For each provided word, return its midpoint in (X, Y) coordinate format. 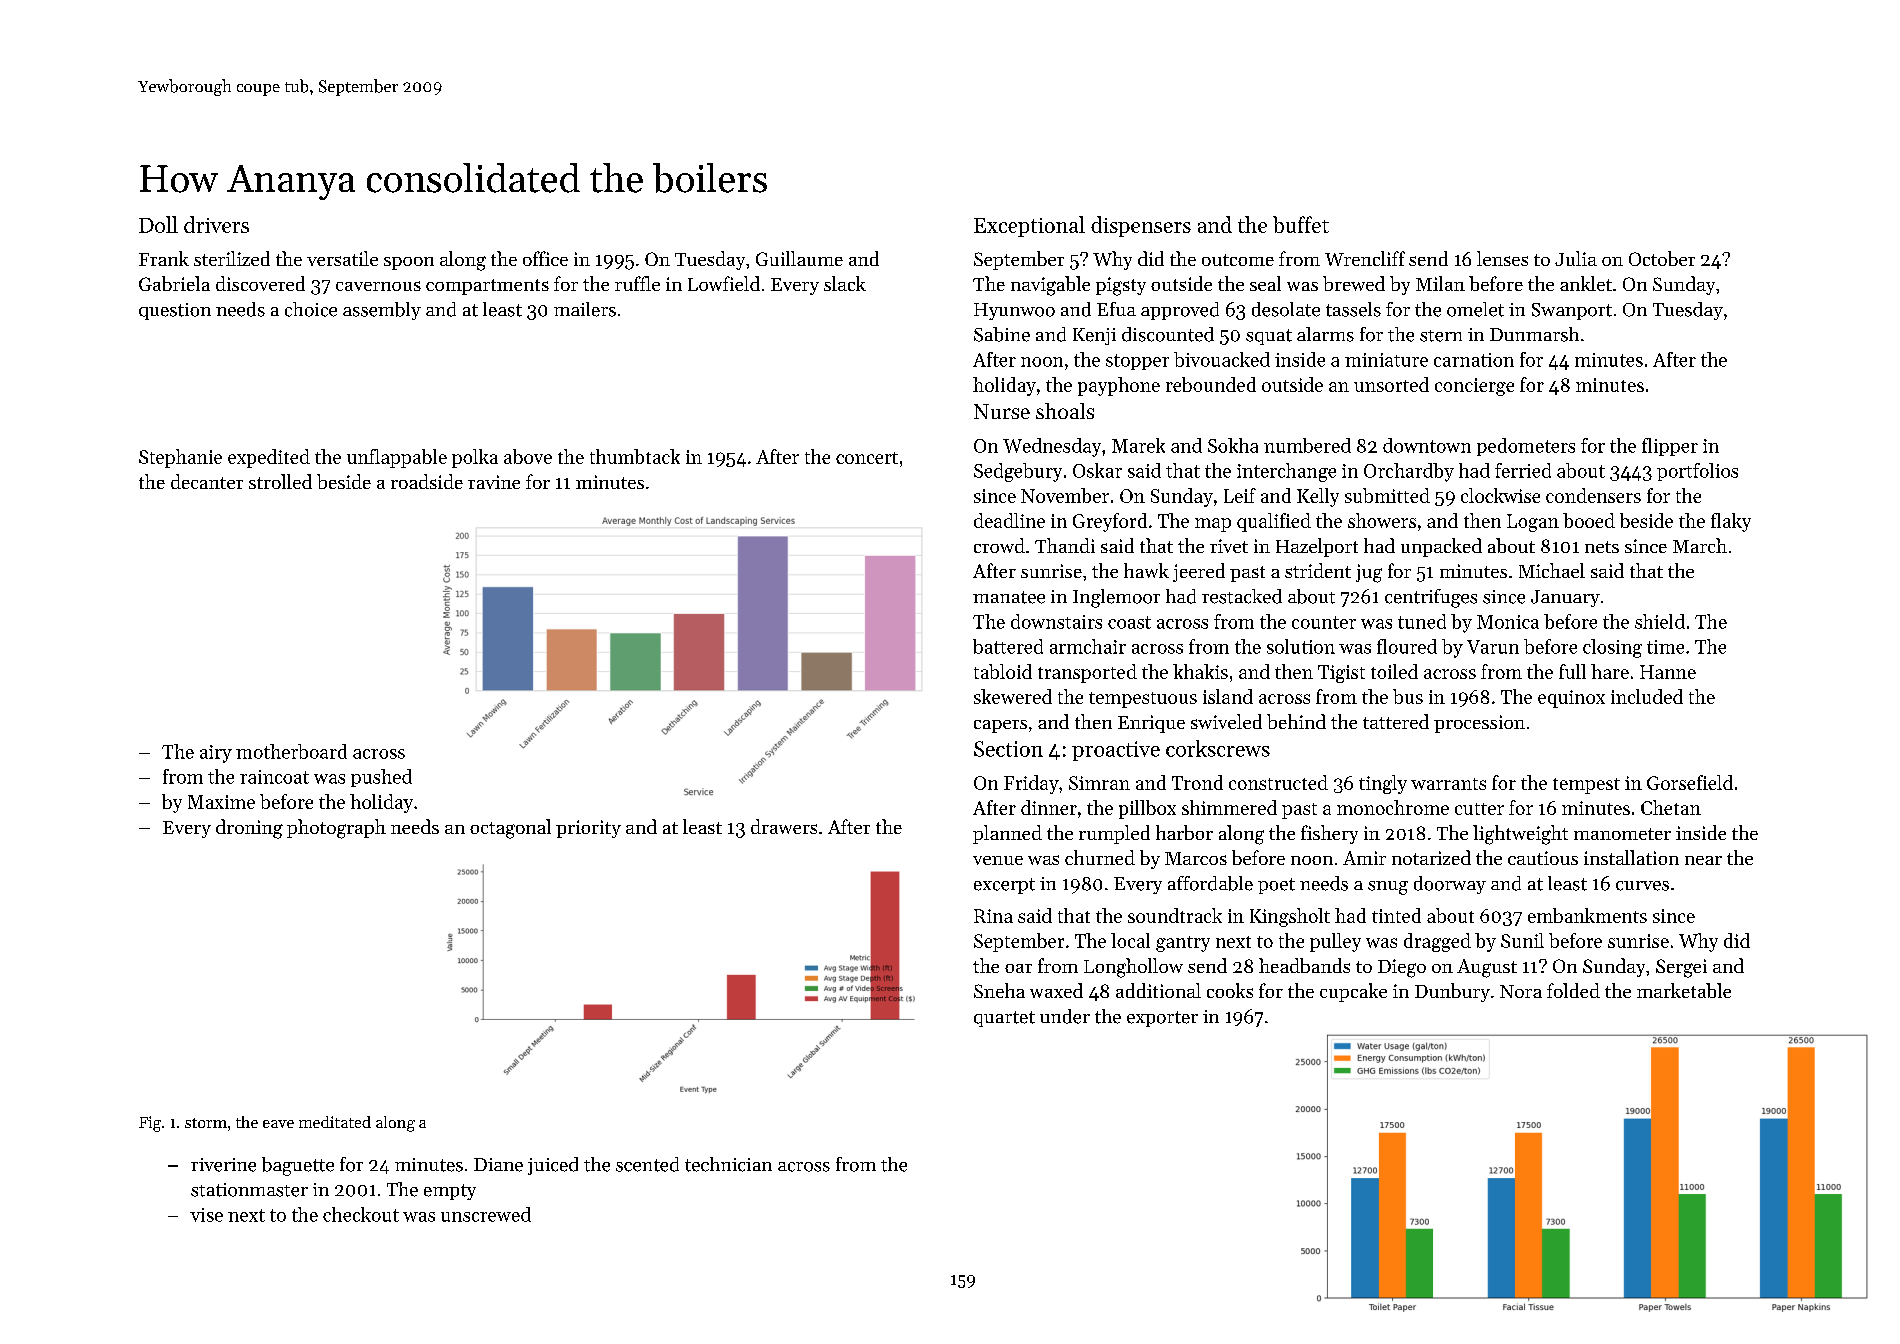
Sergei (1681, 968)
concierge (1474, 387)
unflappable (397, 458)
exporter (1162, 1019)
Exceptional (1029, 226)
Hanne (1668, 672)
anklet (1586, 283)
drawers (784, 826)
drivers (216, 224)
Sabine (1002, 334)
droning (249, 829)
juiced (553, 1166)
